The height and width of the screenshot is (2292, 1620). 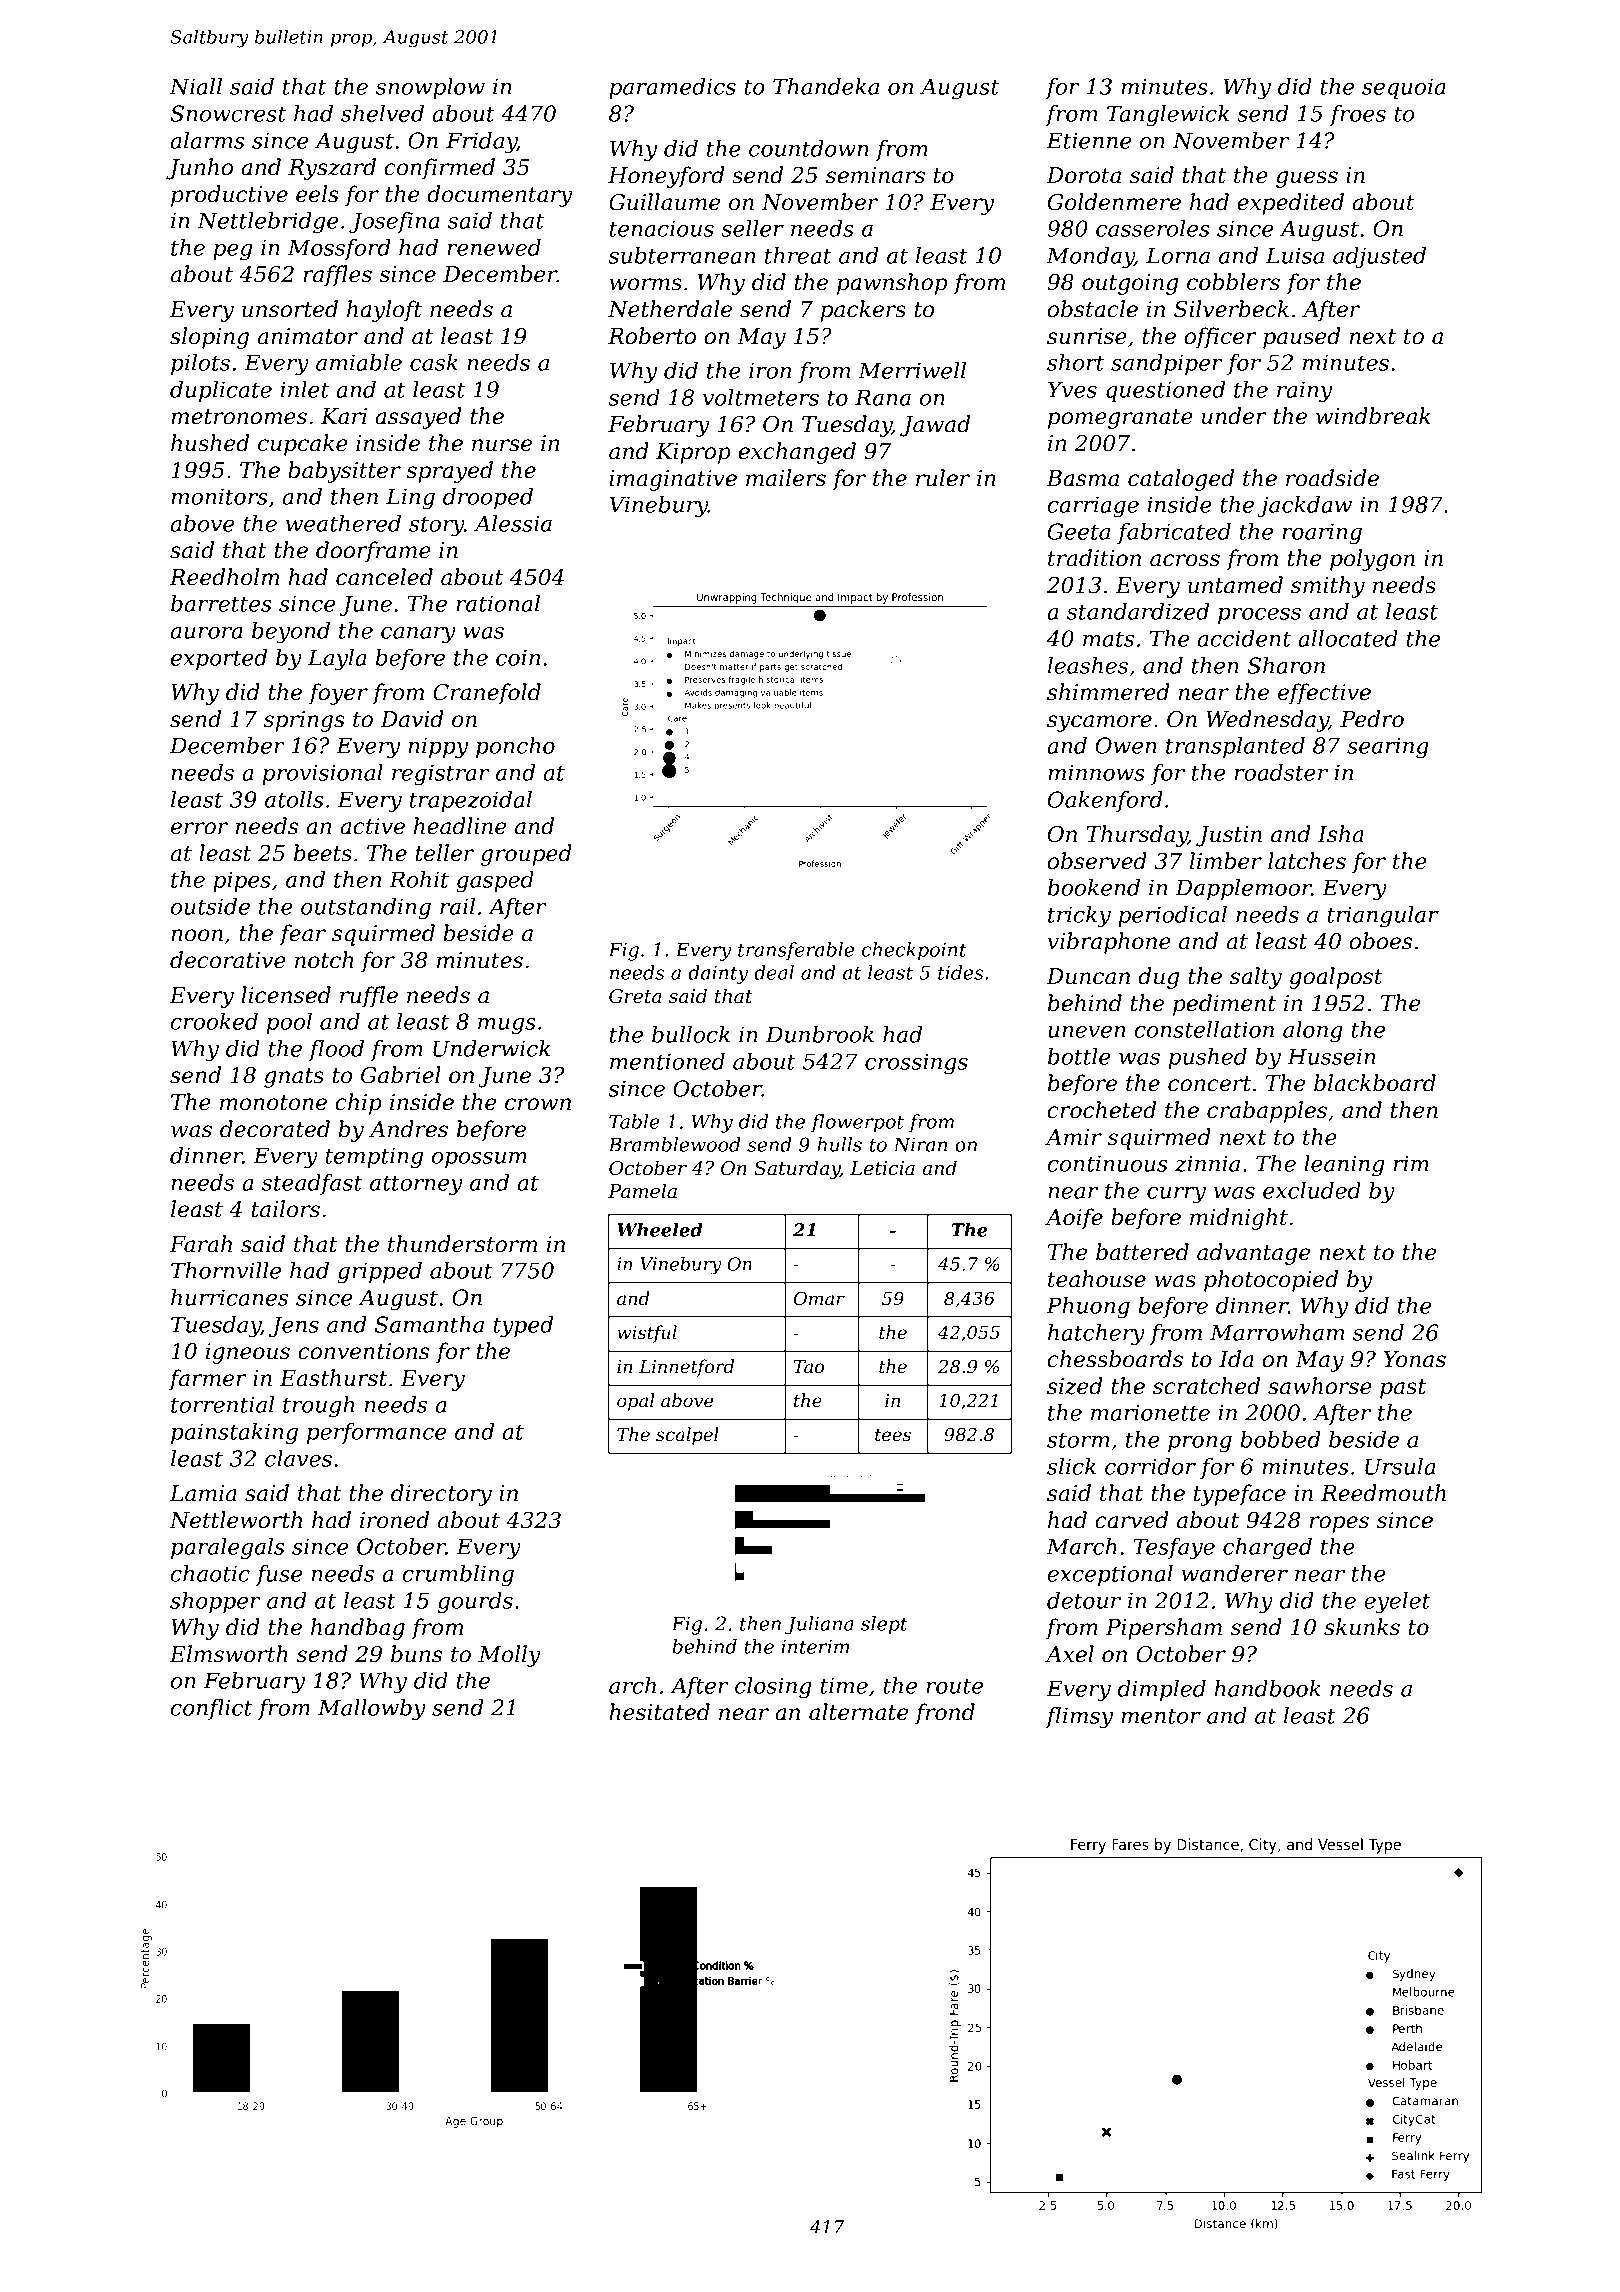 I want to click on tempting, so click(x=374, y=1158).
